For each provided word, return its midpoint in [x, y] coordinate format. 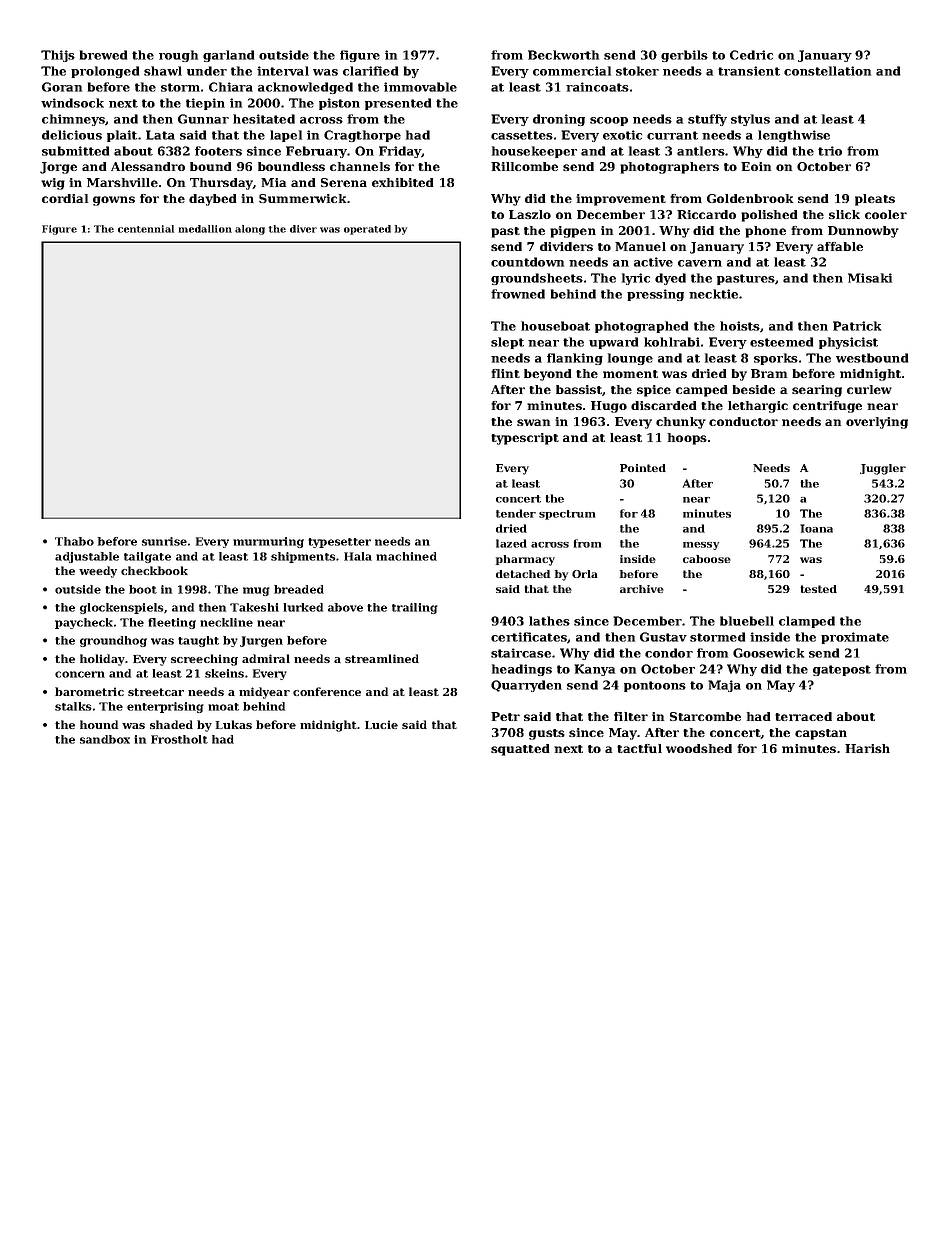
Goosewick [768, 653]
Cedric [751, 55]
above [345, 607]
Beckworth [563, 55]
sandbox [105, 739]
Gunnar [203, 119]
